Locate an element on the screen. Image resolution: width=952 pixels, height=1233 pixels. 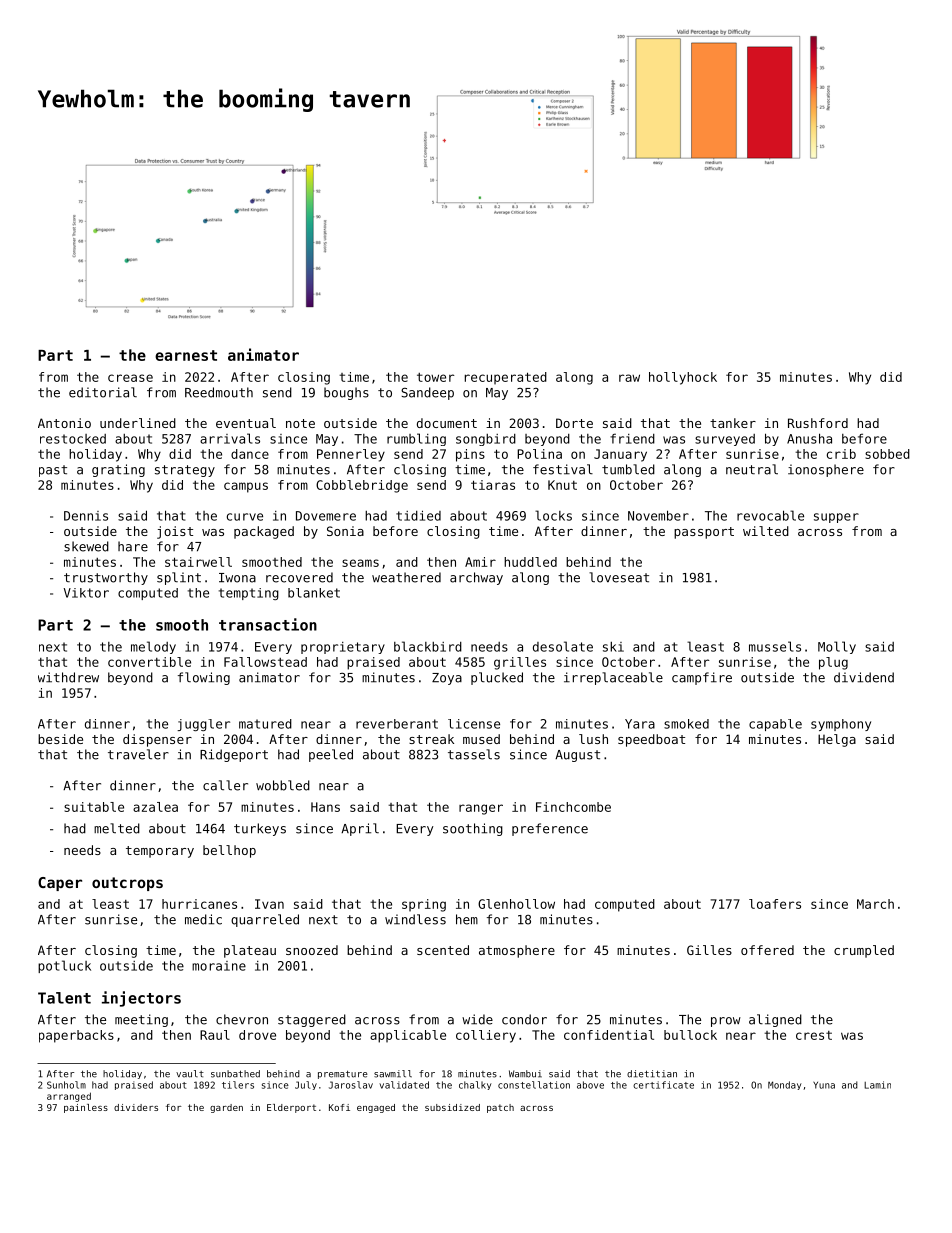
symphony is located at coordinates (841, 725).
